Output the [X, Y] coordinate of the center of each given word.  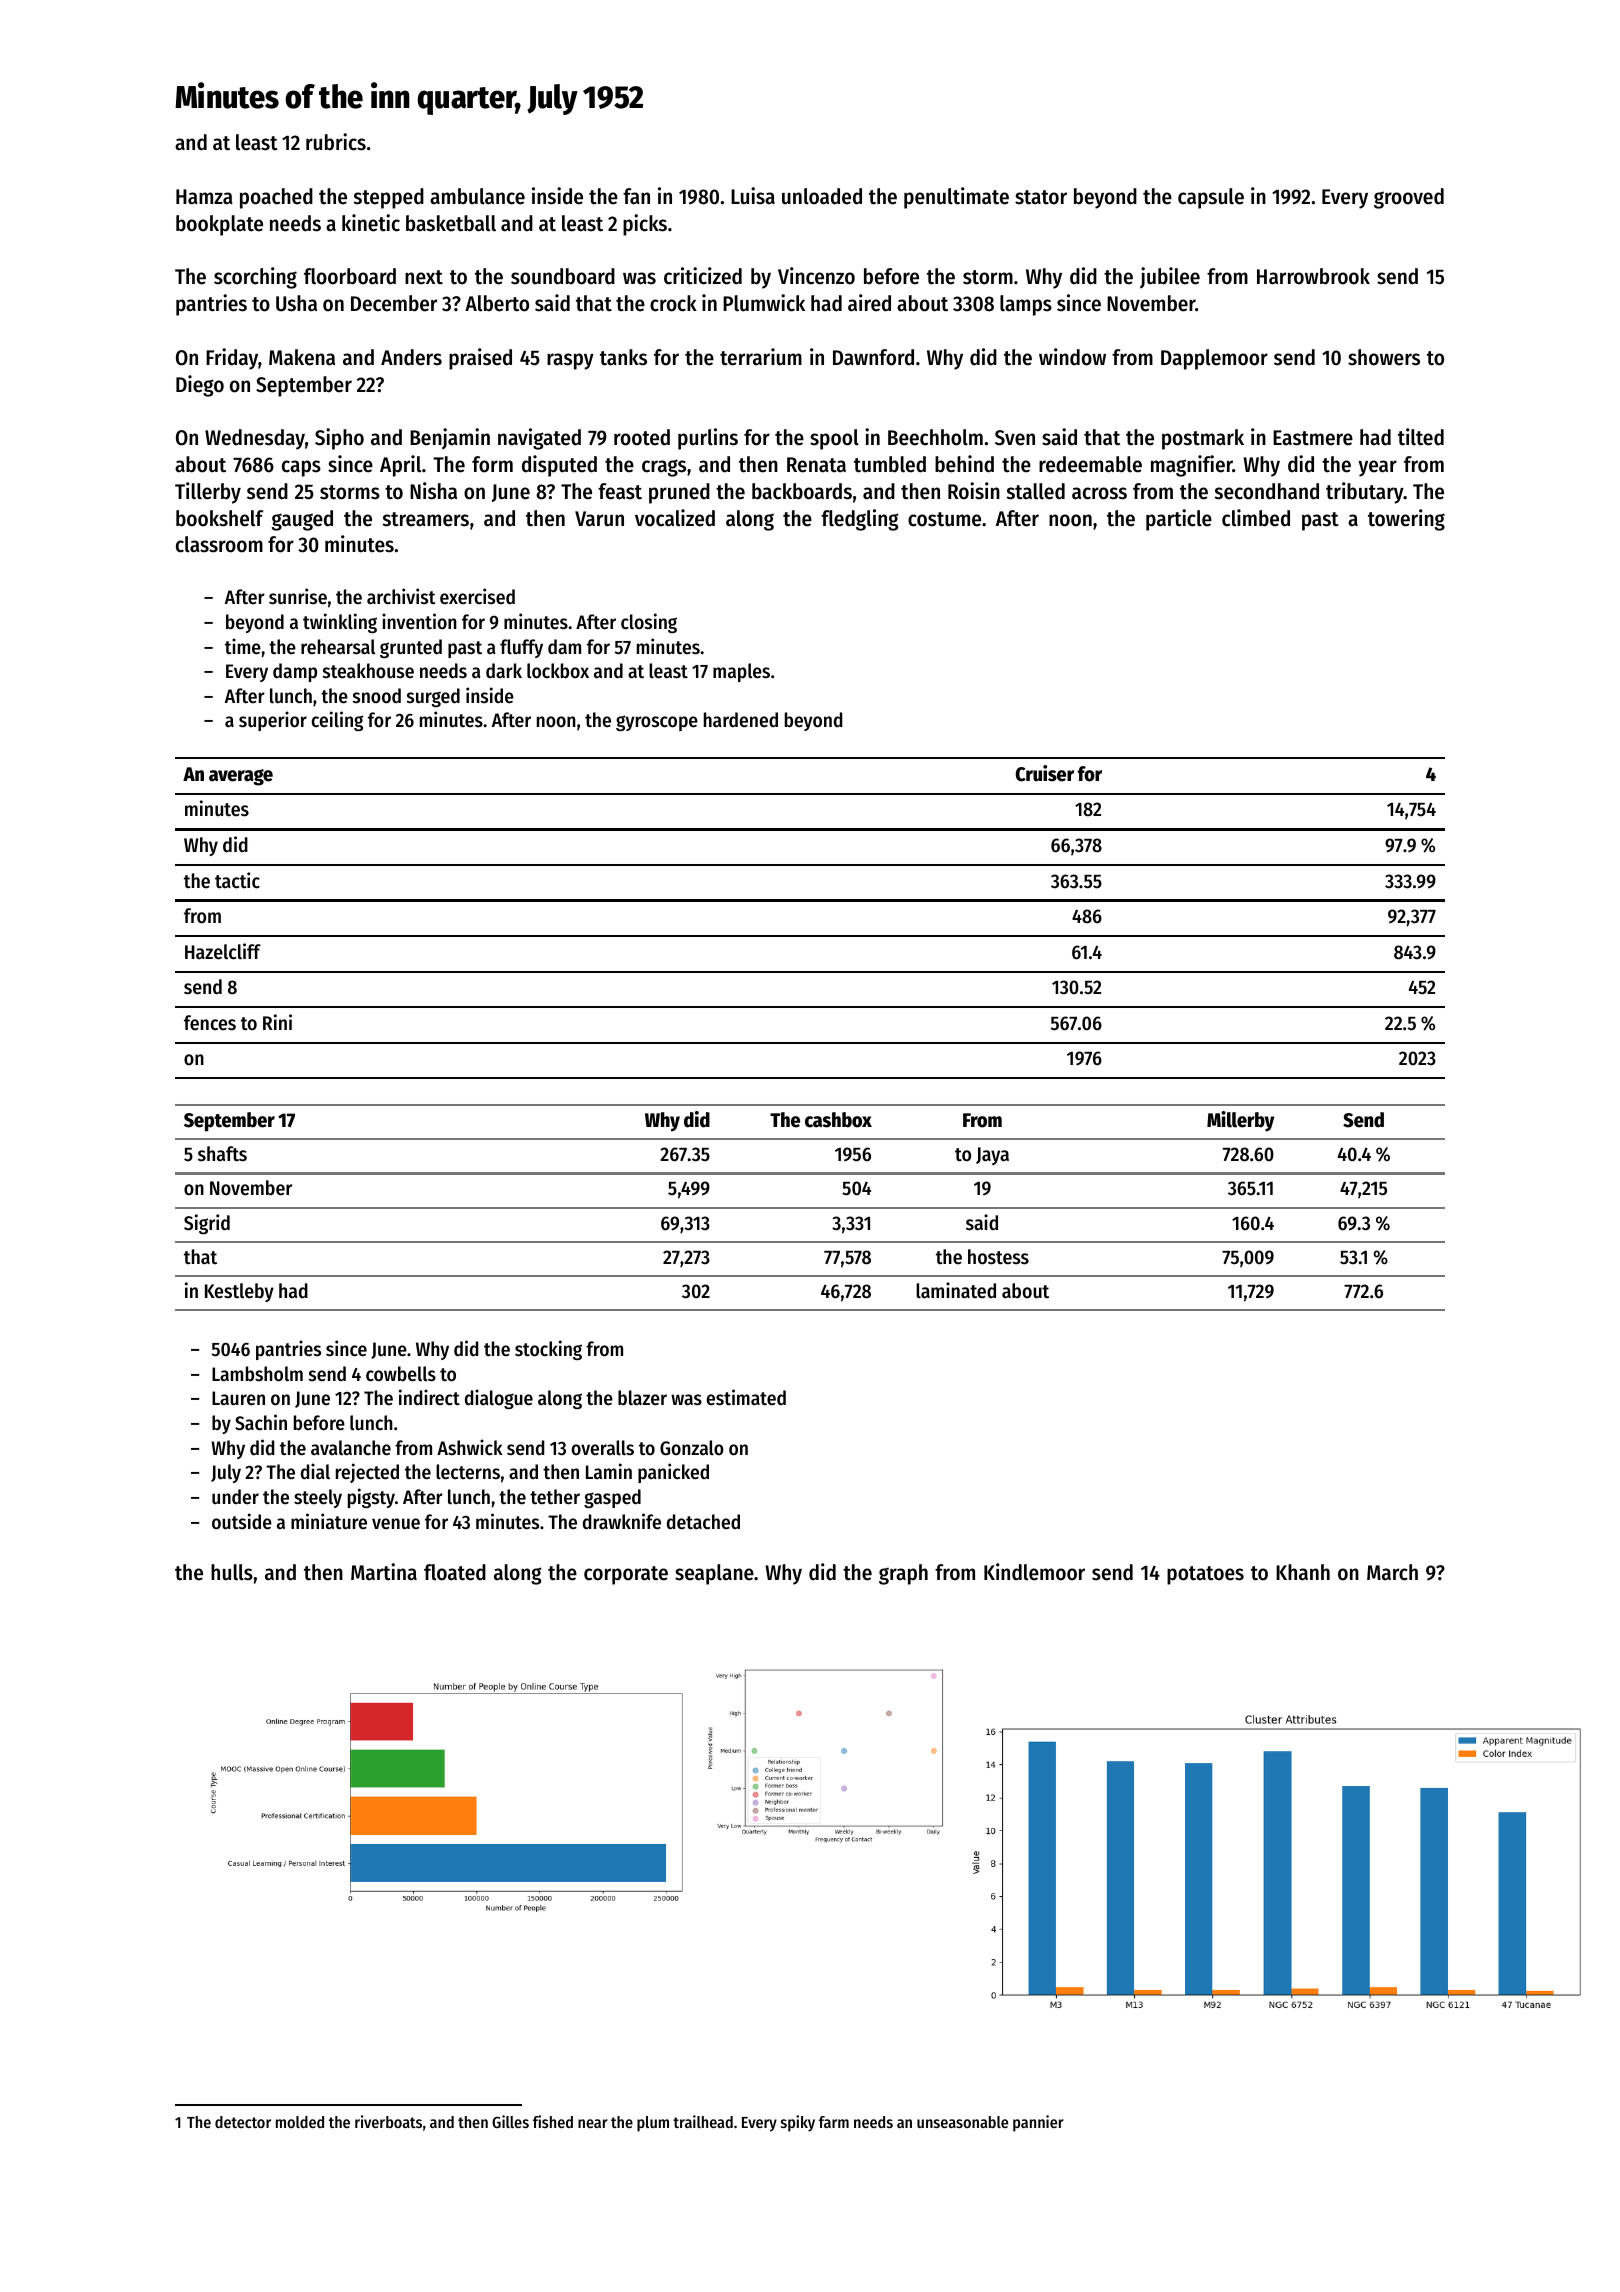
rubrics [336, 142]
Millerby [1240, 1121]
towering [1406, 520]
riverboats [388, 2121]
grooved [1409, 198]
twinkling [340, 623]
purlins [708, 439]
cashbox [838, 1120]
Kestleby [239, 1292]
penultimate [956, 198]
